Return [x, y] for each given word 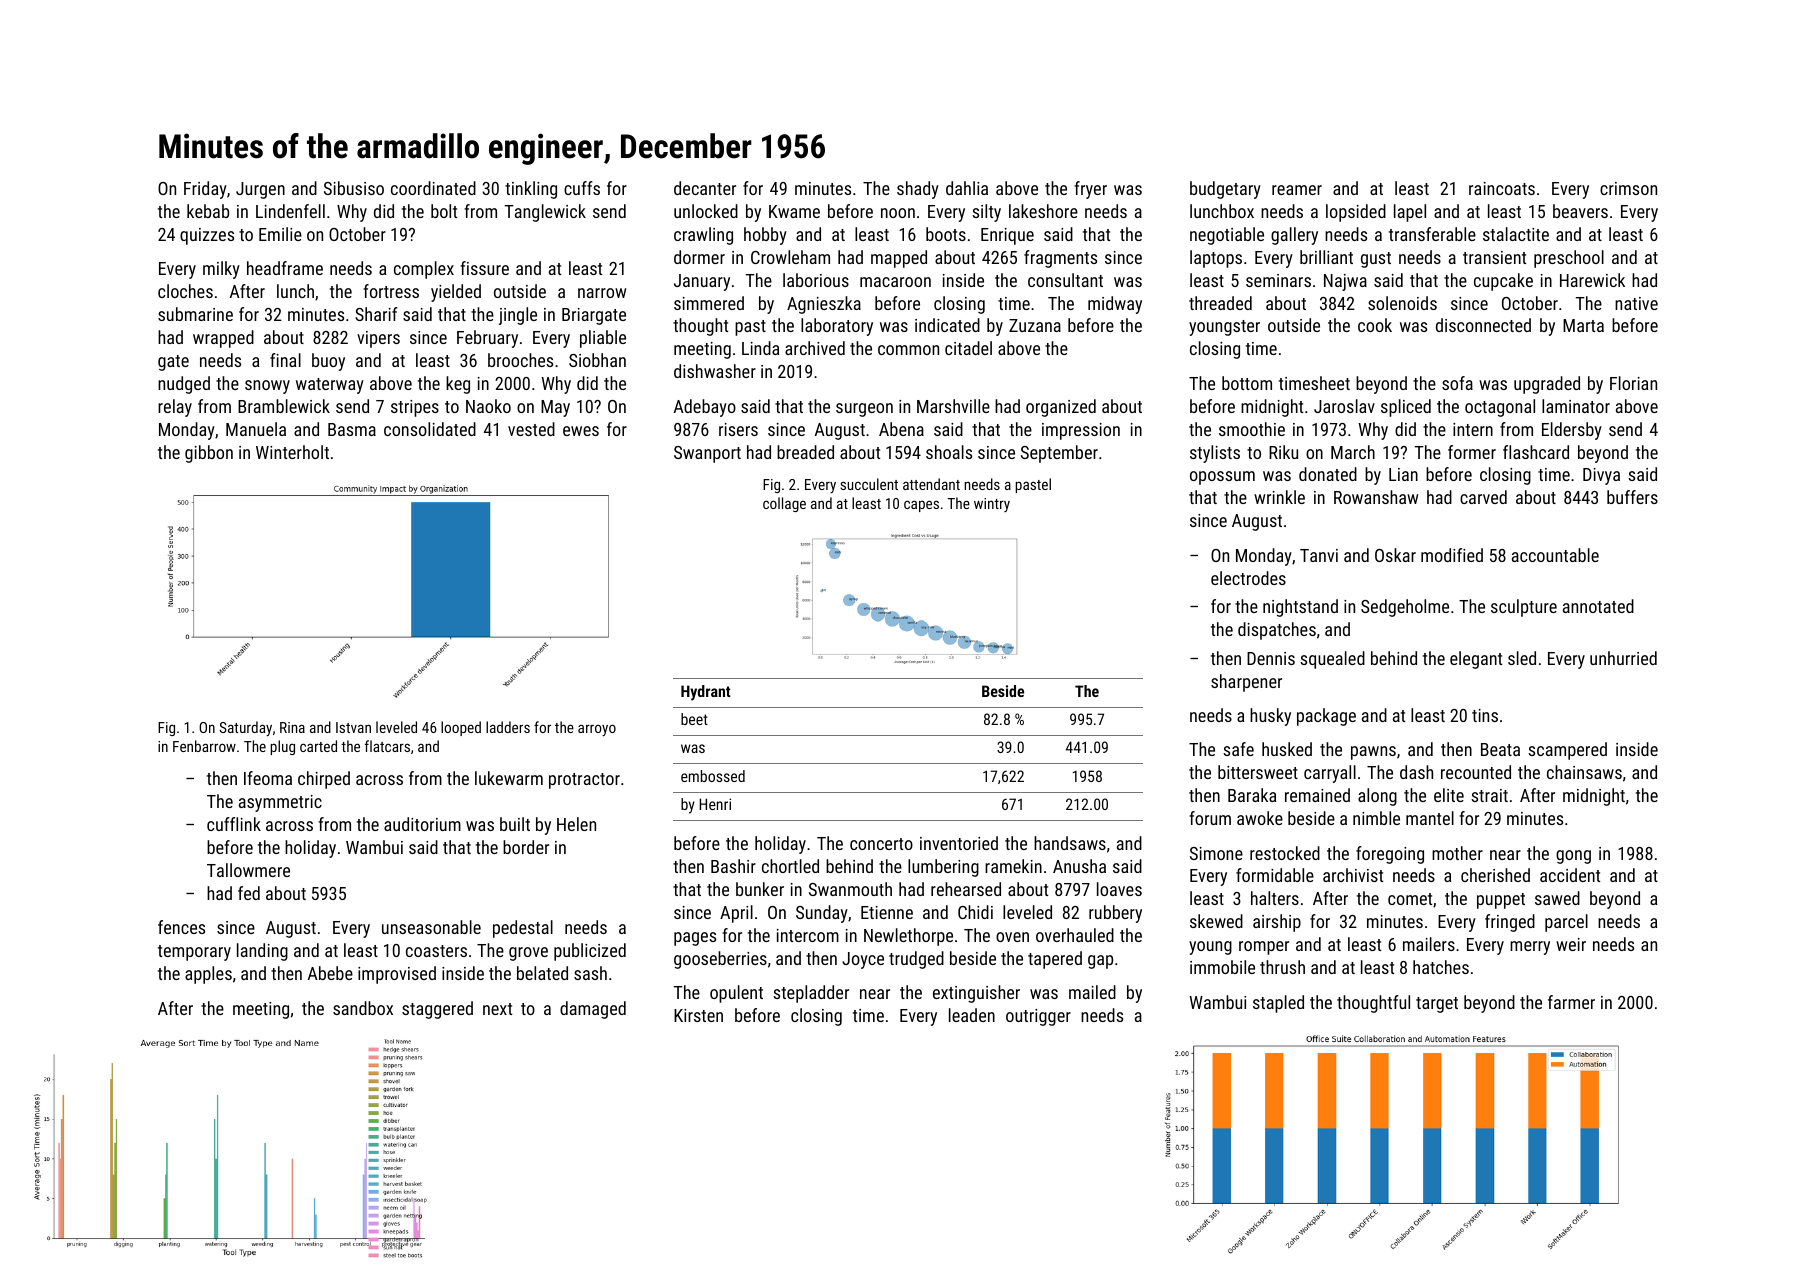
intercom [808, 935]
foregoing [1390, 855]
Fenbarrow [204, 746]
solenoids [1402, 303]
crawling [703, 236]
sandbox [363, 1008]
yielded [456, 293]
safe [1238, 749]
